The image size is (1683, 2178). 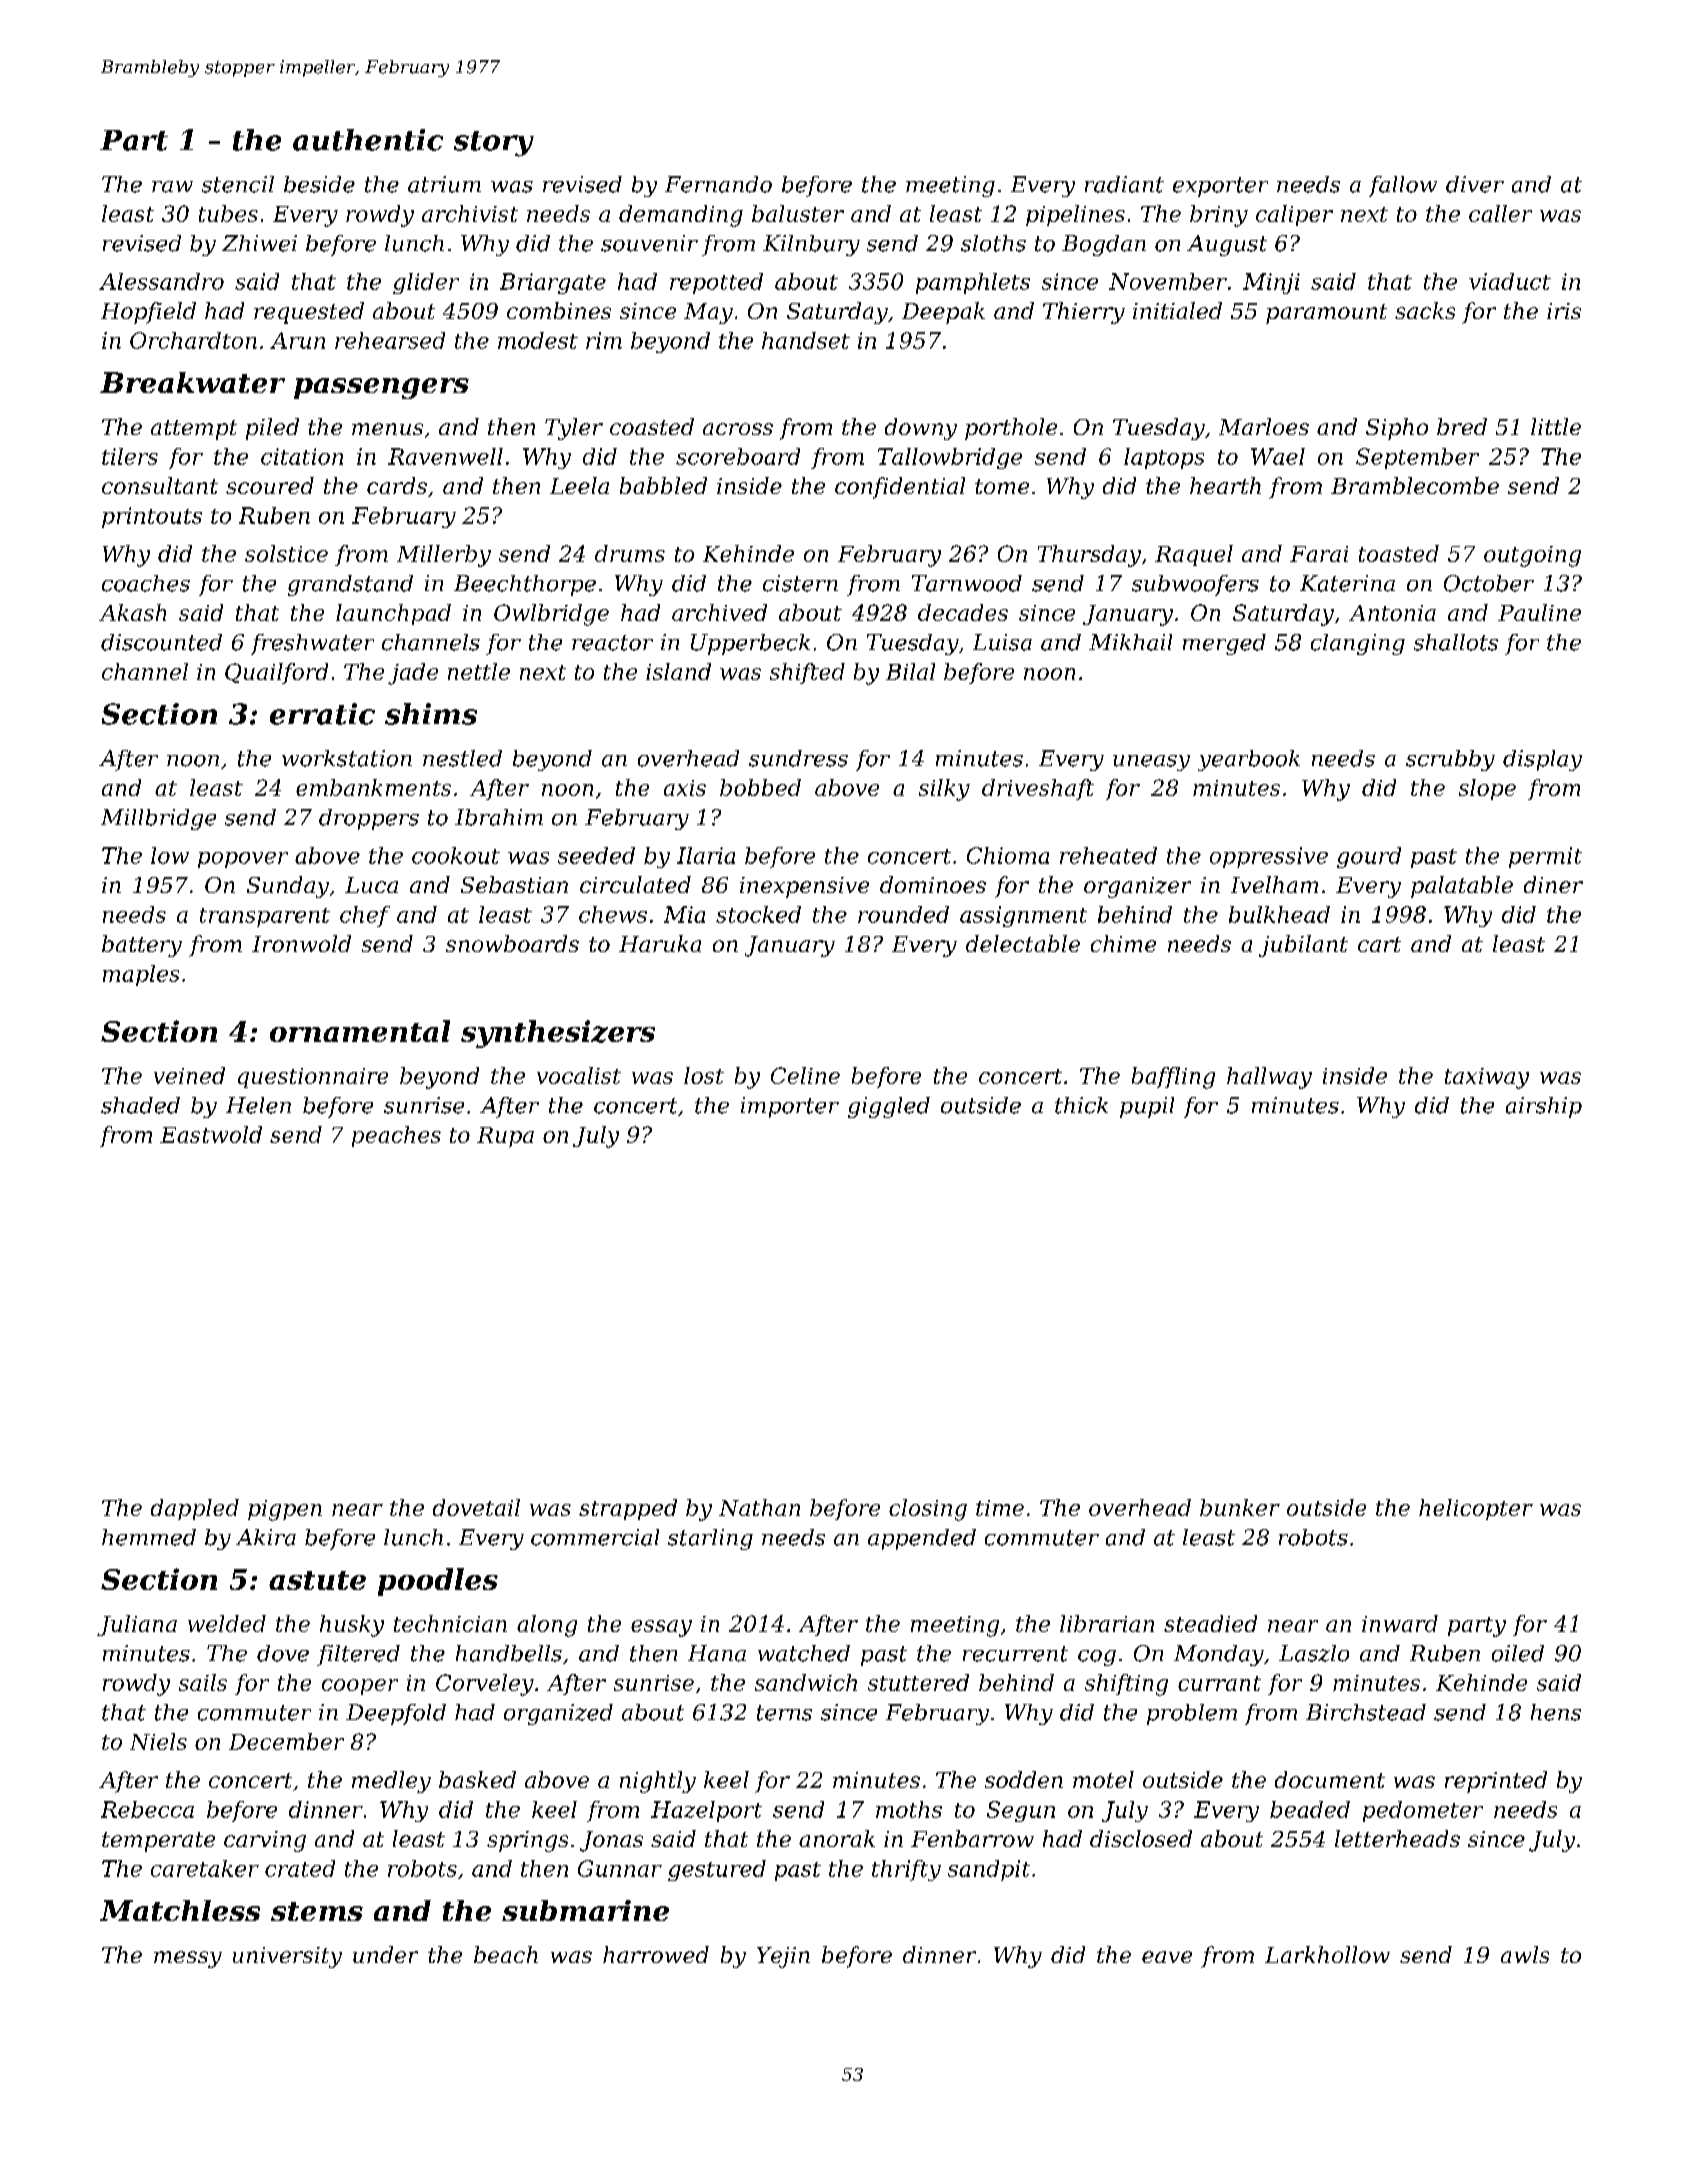 I want to click on hallway, so click(x=1269, y=1078).
